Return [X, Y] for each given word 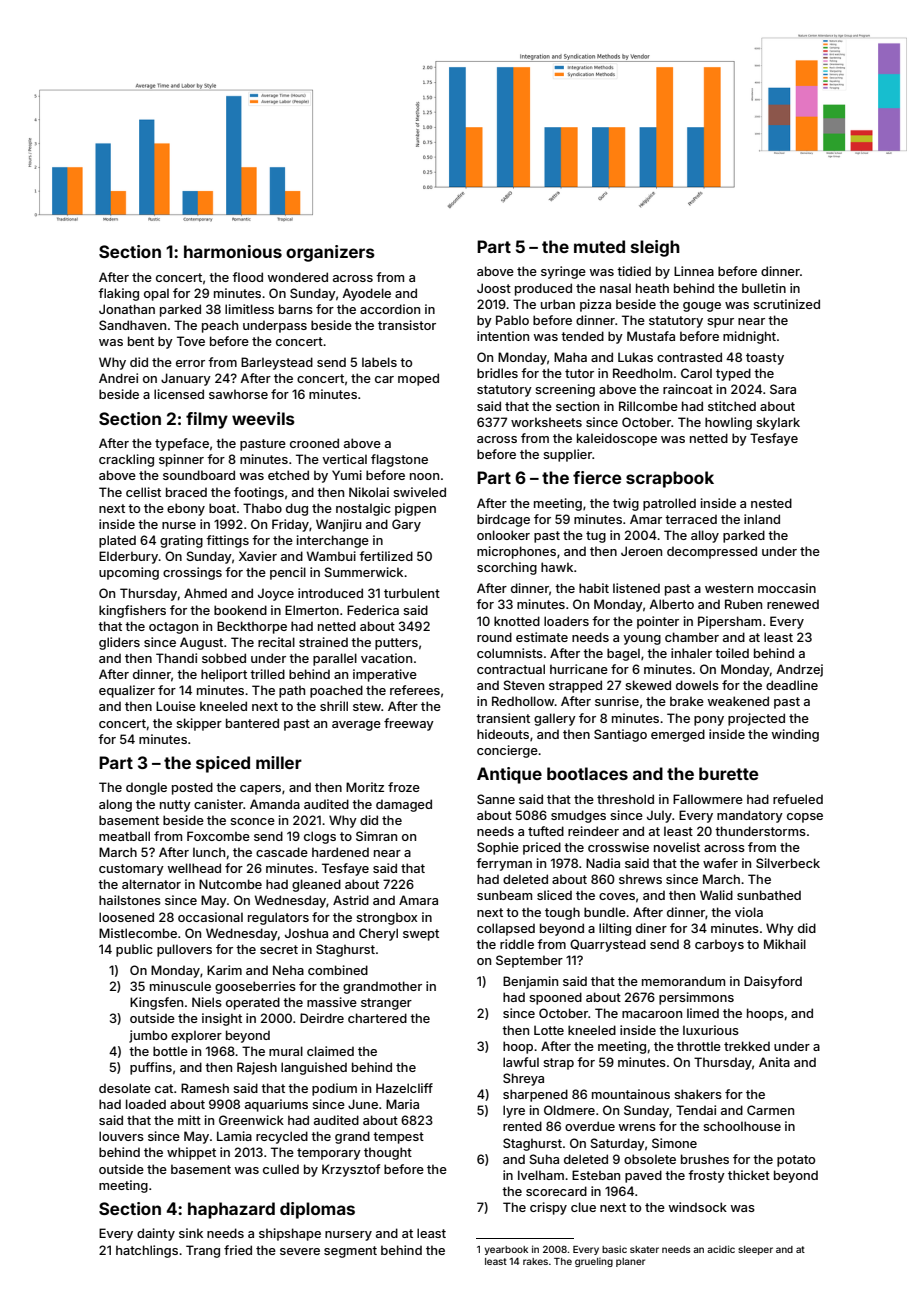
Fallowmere [708, 799]
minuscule [180, 986]
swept [421, 935]
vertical [344, 459]
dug [297, 509]
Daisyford [773, 982]
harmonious [233, 251]
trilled [267, 674]
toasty [765, 359]
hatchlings [147, 1251]
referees [415, 690]
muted [599, 246]
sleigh [655, 248]
